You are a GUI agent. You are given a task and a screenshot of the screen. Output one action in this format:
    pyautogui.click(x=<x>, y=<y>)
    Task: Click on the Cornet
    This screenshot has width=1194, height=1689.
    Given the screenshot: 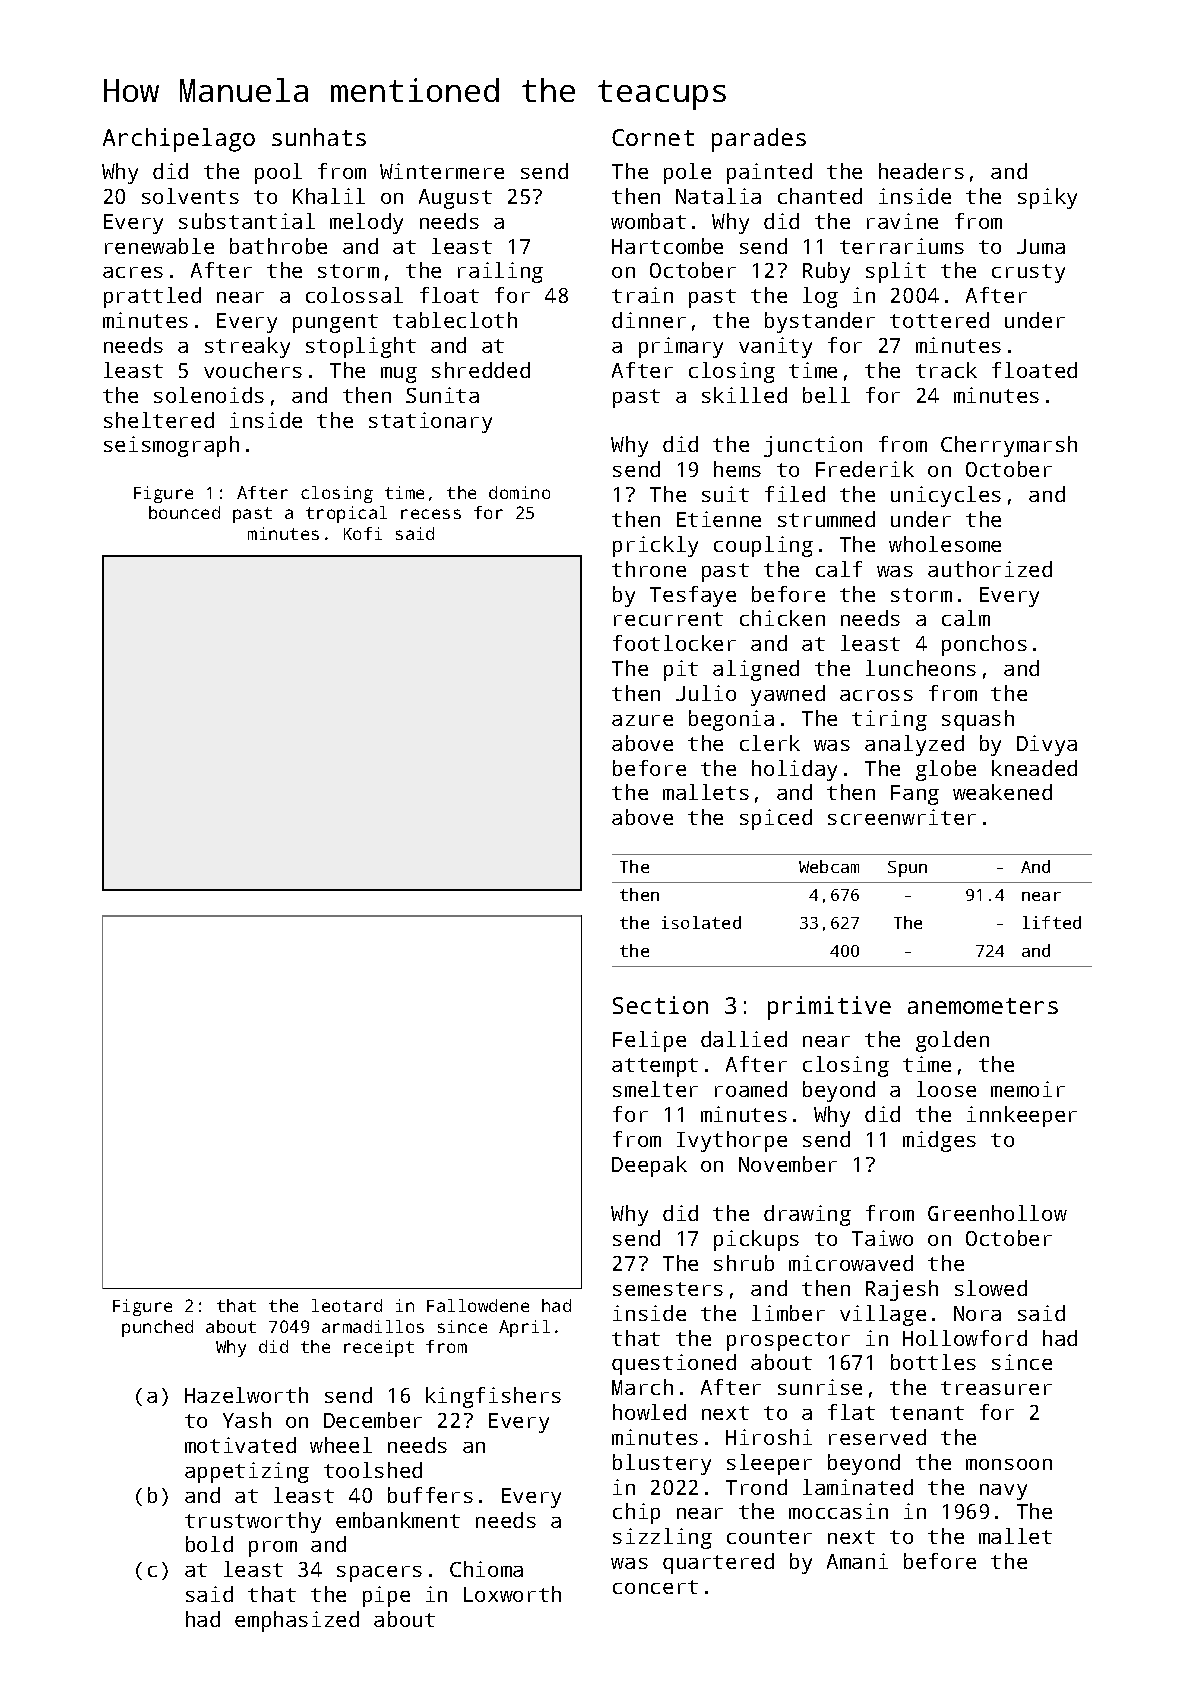 What is the action you would take?
    pyautogui.click(x=653, y=137)
